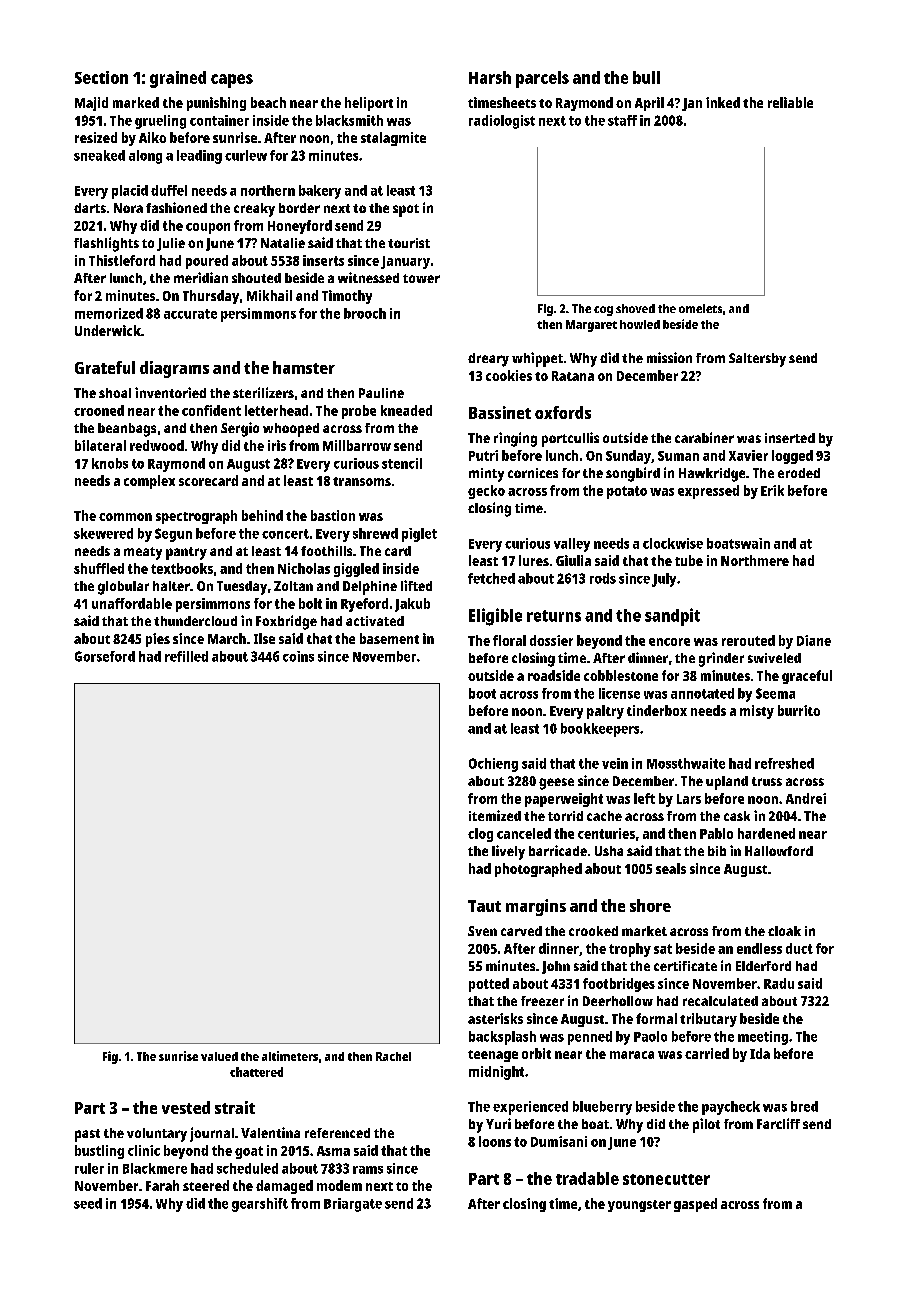  I want to click on Saltersby, so click(757, 360).
